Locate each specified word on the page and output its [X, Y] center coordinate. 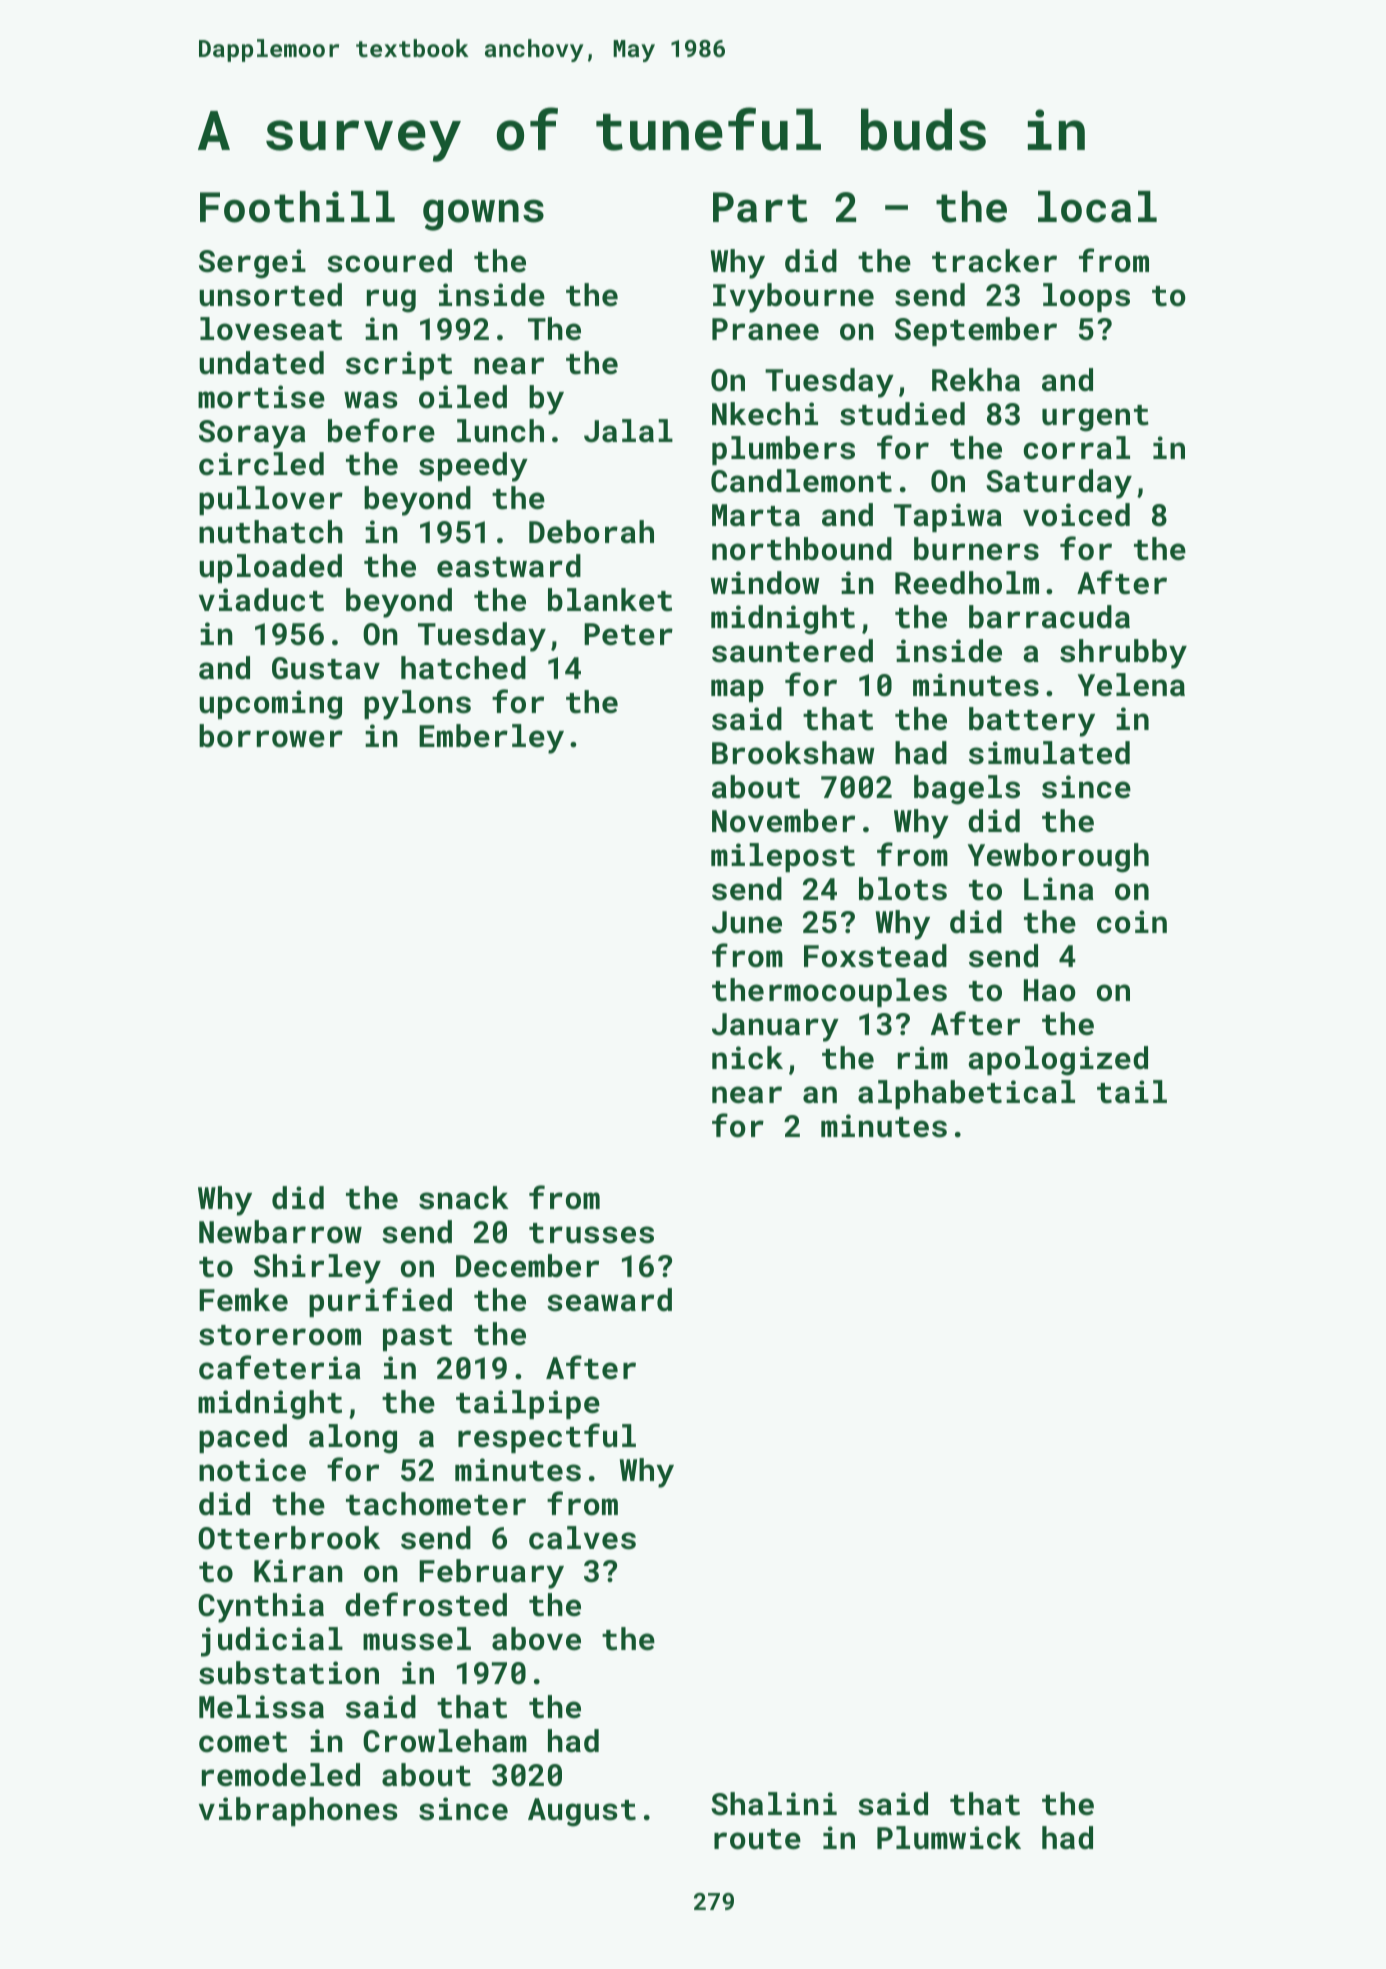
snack [464, 1198]
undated [261, 363]
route [757, 1839]
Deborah [591, 532]
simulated [1049, 753]
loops [1086, 297]
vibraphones [298, 1811]
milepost [783, 857]
